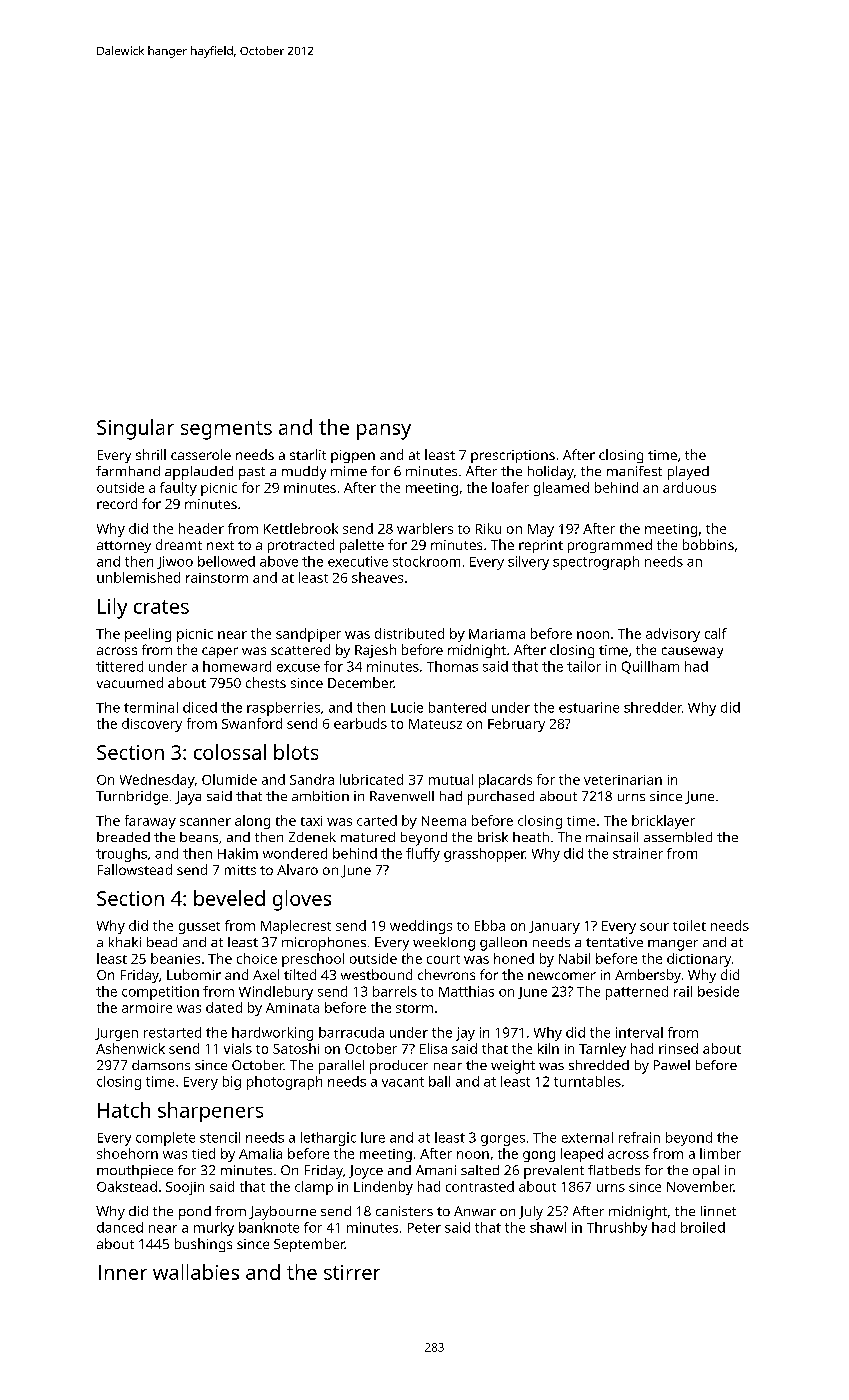  Describe the element at coordinates (195, 1213) in the screenshot. I see `pond` at that location.
